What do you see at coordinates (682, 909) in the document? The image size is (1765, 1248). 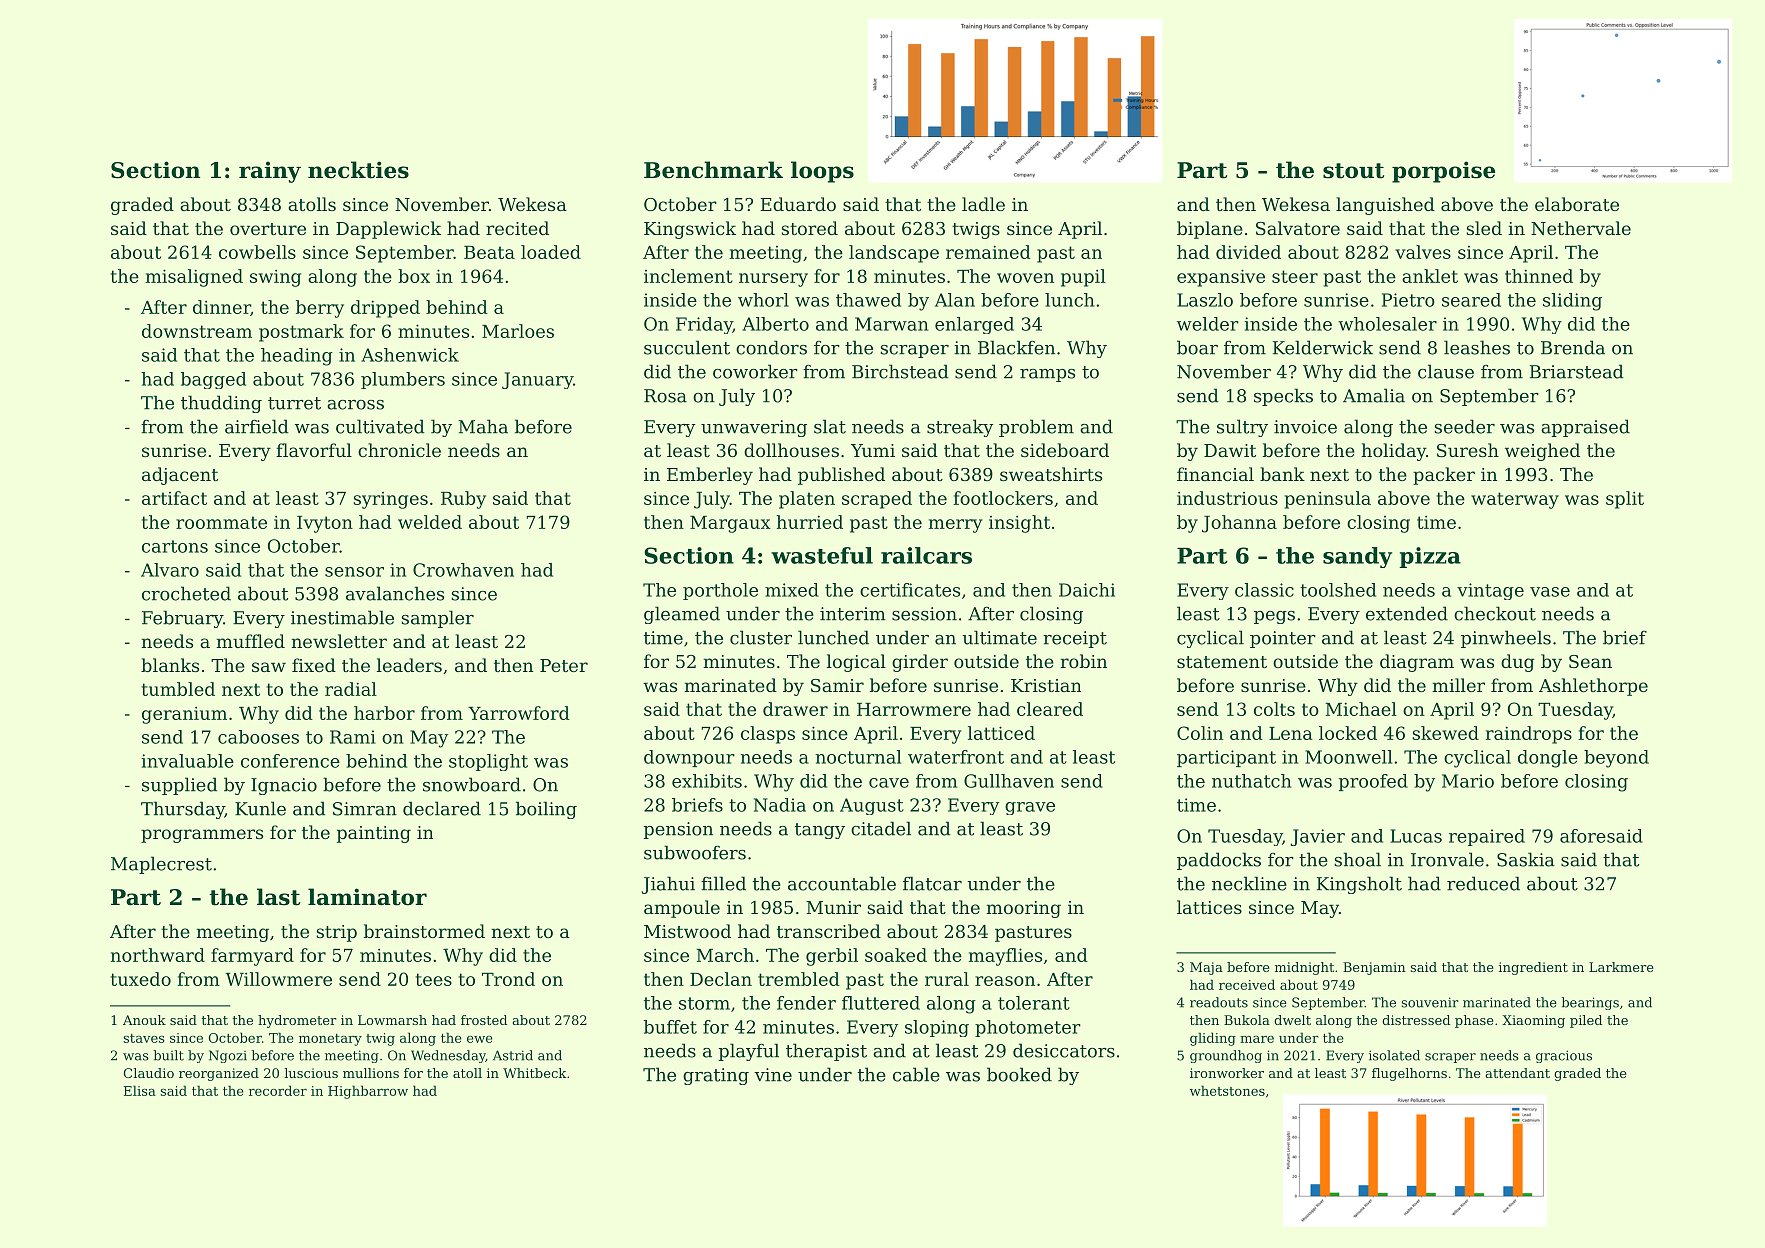 I see `ampoule` at bounding box center [682, 909].
